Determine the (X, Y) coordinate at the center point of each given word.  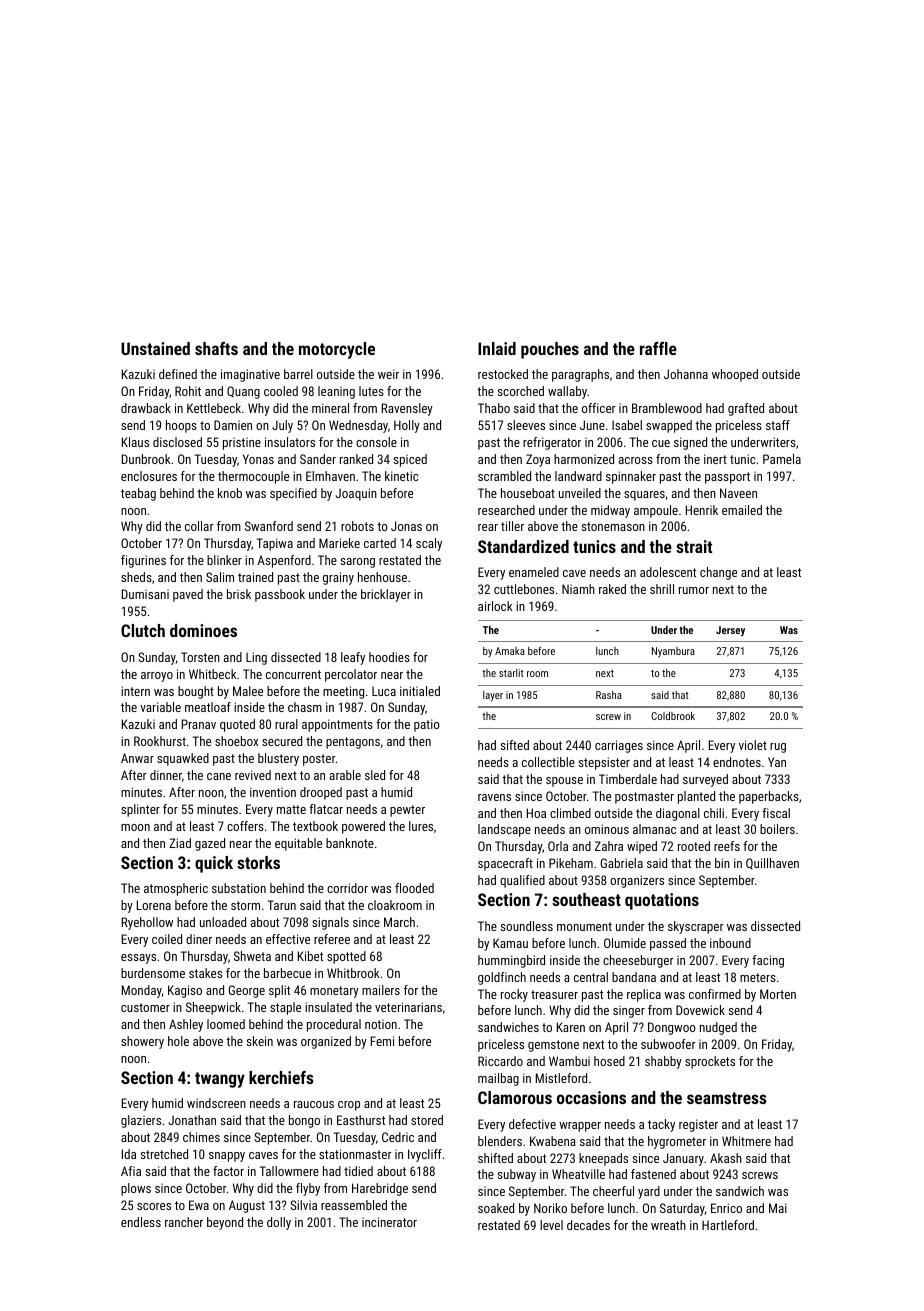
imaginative (250, 375)
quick (214, 864)
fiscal (776, 813)
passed (668, 944)
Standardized (523, 546)
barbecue (287, 973)
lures (421, 826)
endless (141, 1222)
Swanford (269, 526)
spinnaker (631, 477)
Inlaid (497, 348)
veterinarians (408, 1007)
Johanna (686, 374)
